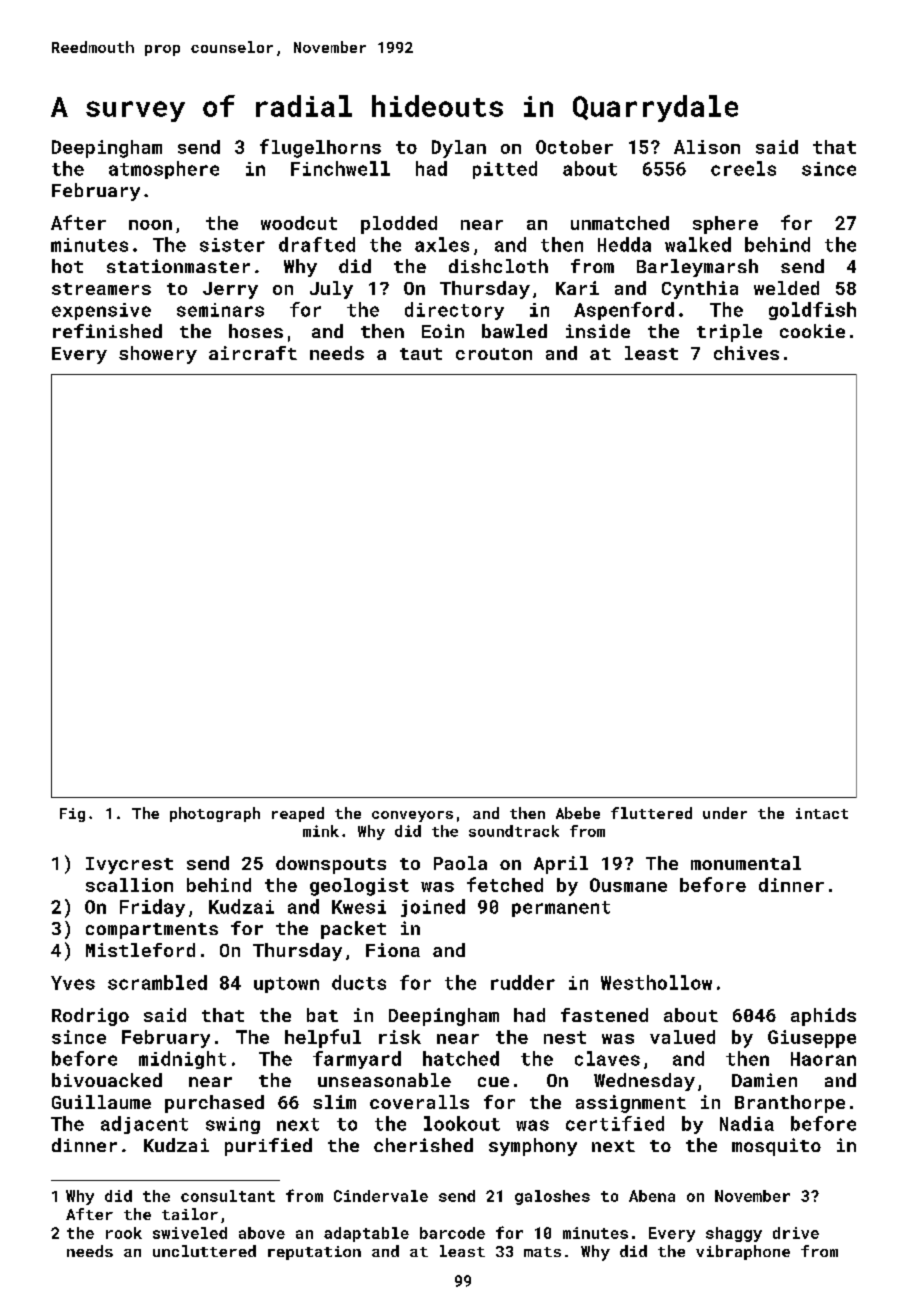 The width and height of the screenshot is (908, 1316). Describe the element at coordinates (746, 353) in the screenshot. I see `chives` at that location.
